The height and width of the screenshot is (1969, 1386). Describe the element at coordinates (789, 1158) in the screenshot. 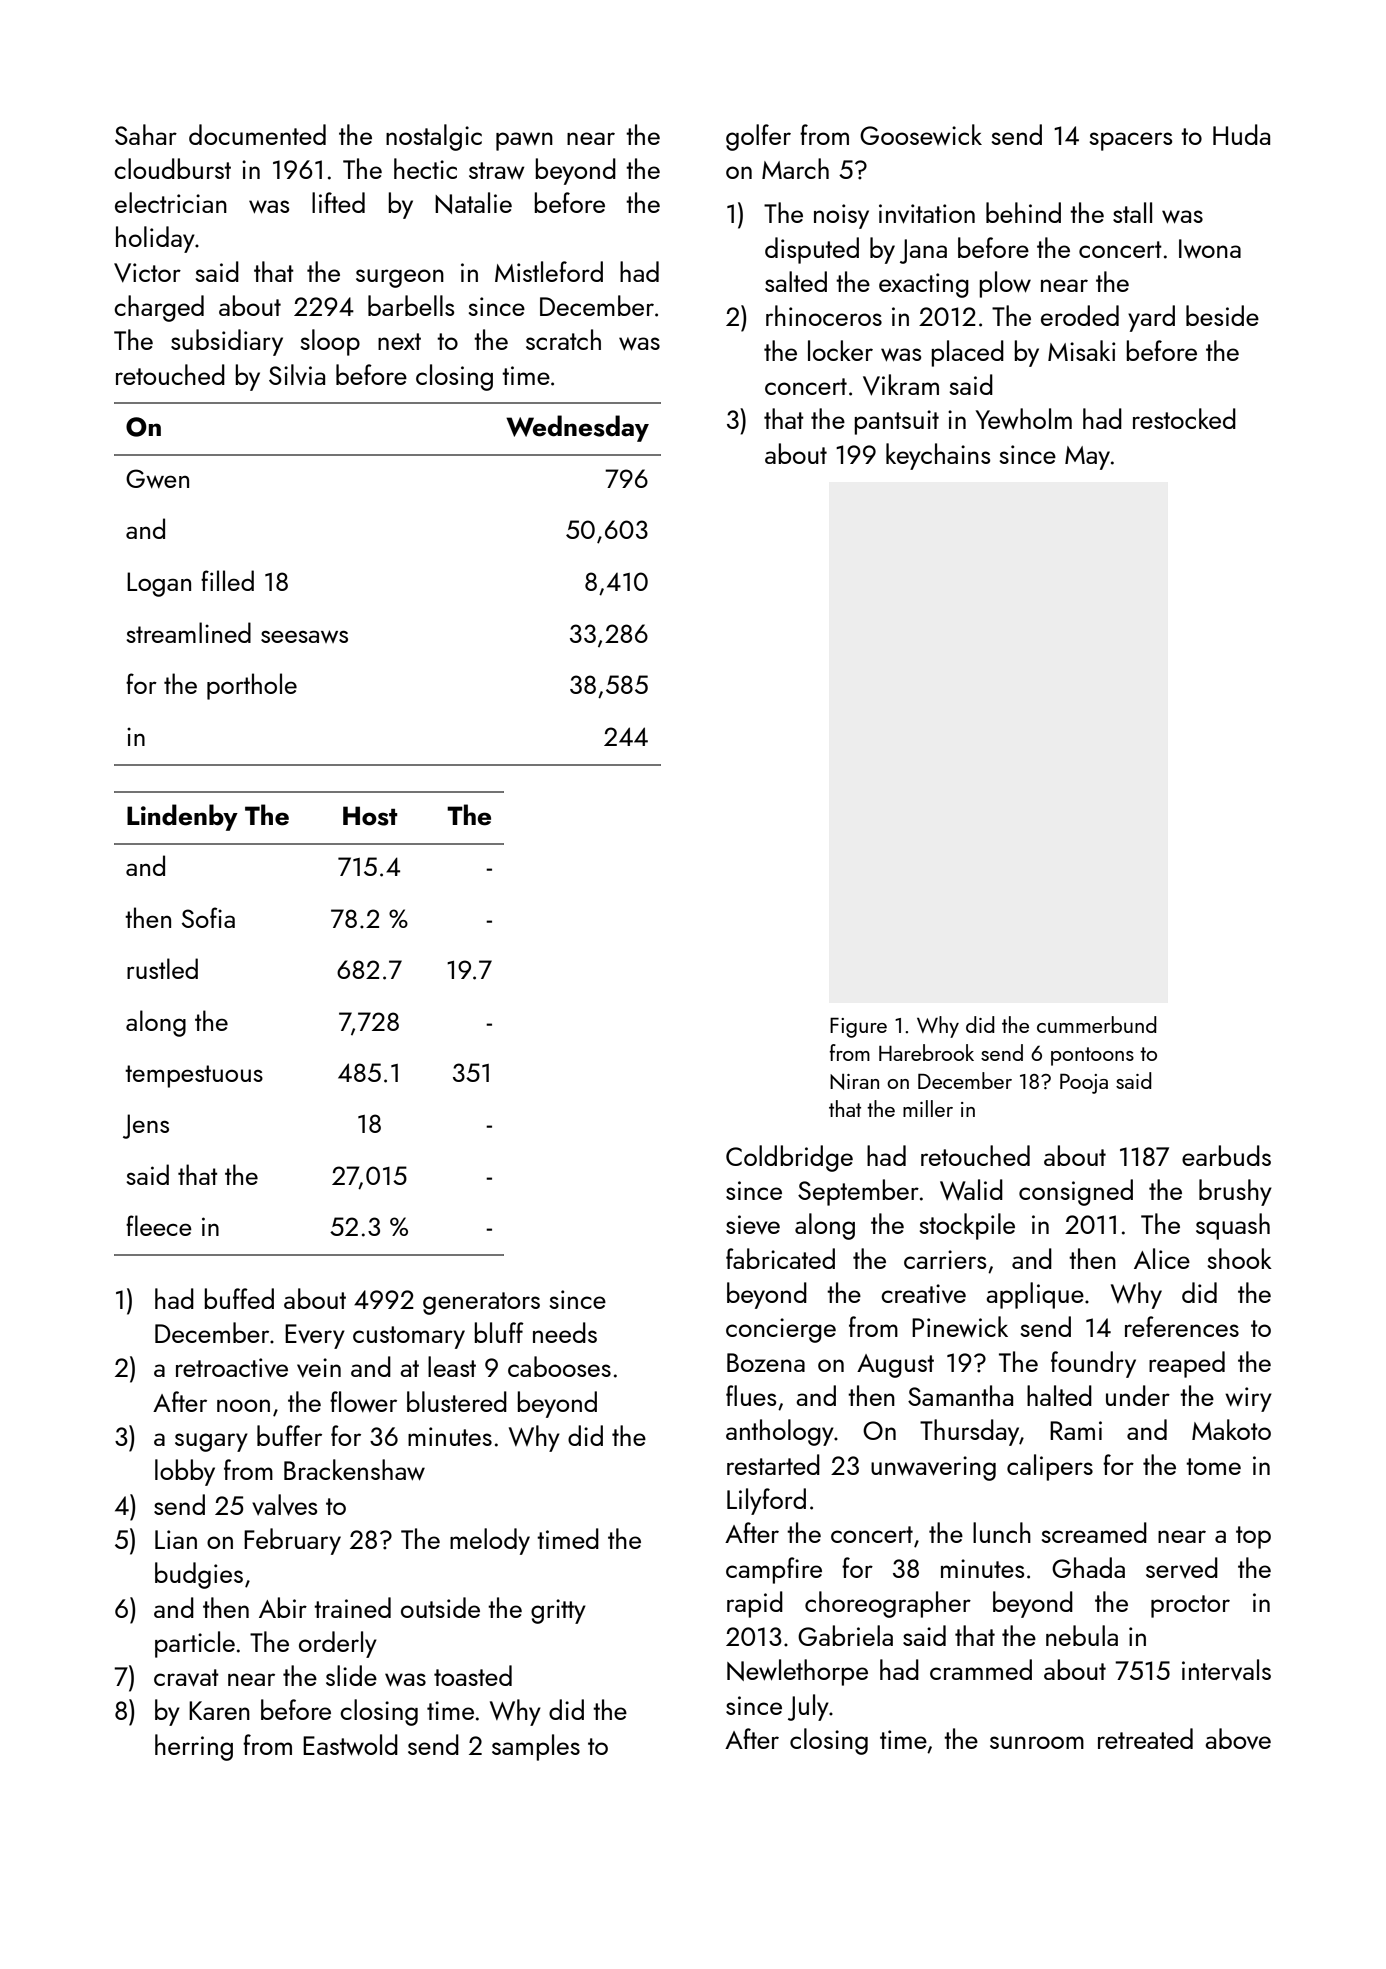

I see `Coldbridge` at that location.
